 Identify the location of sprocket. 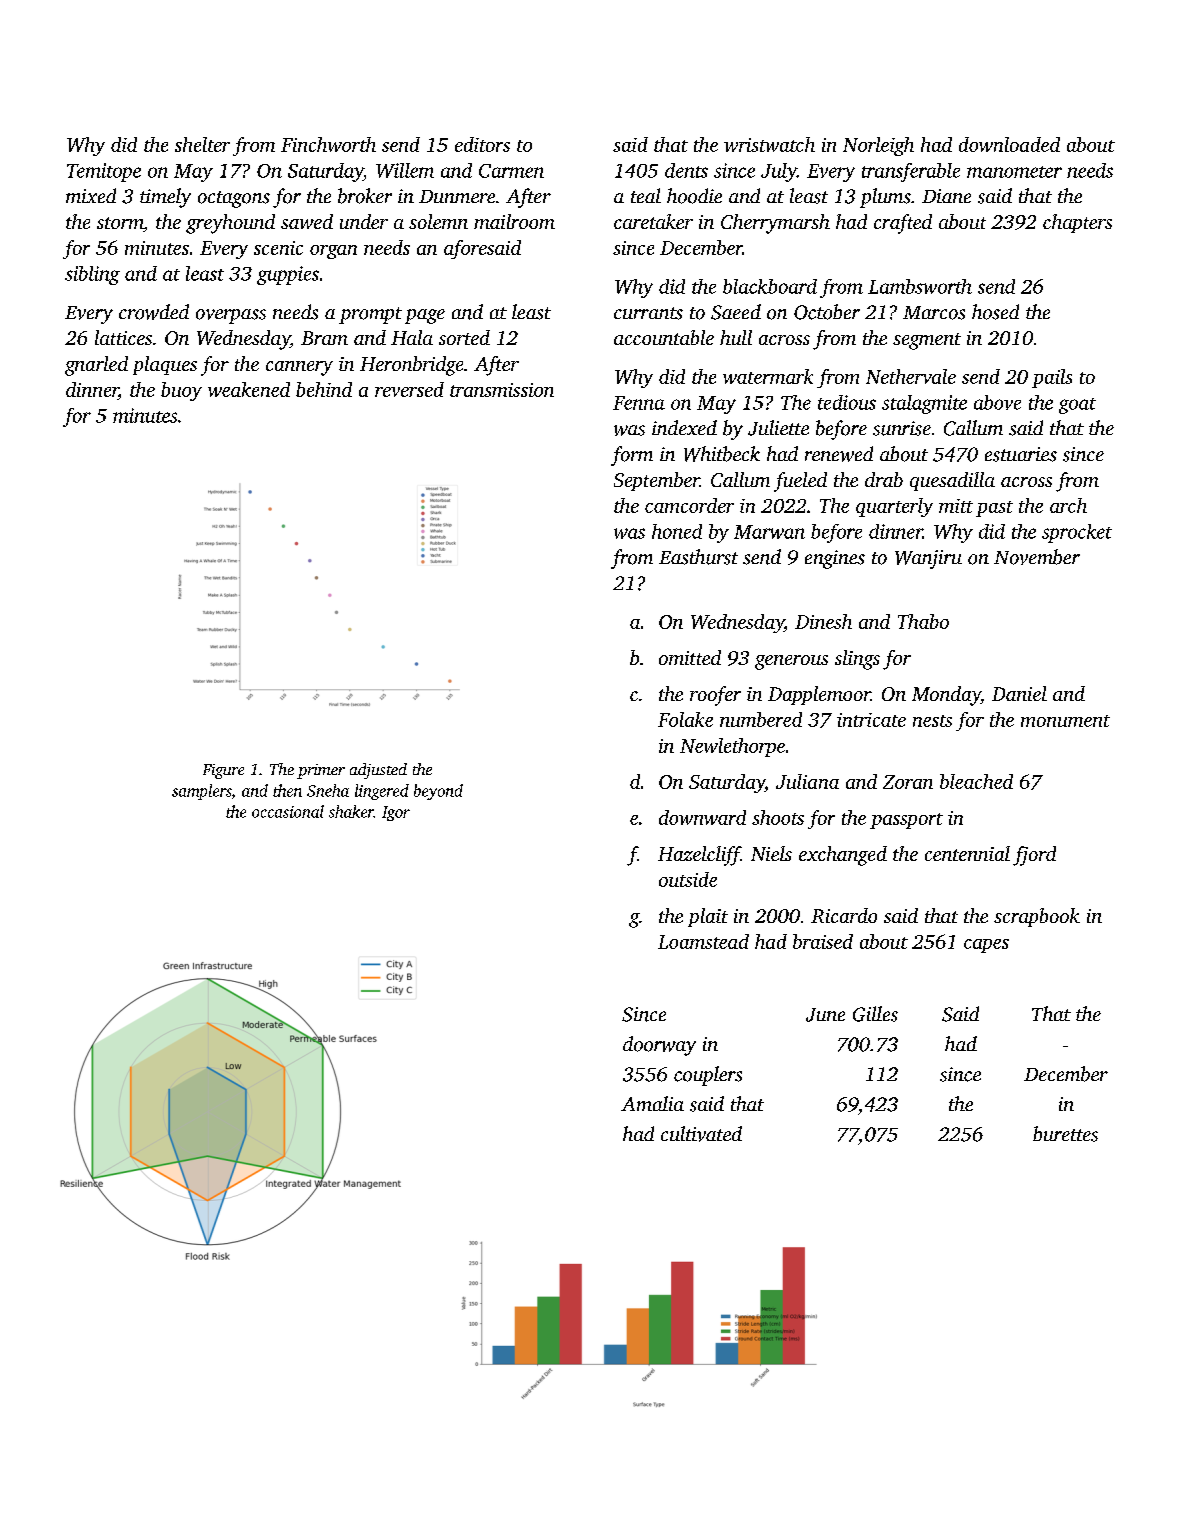
(1077, 533).
